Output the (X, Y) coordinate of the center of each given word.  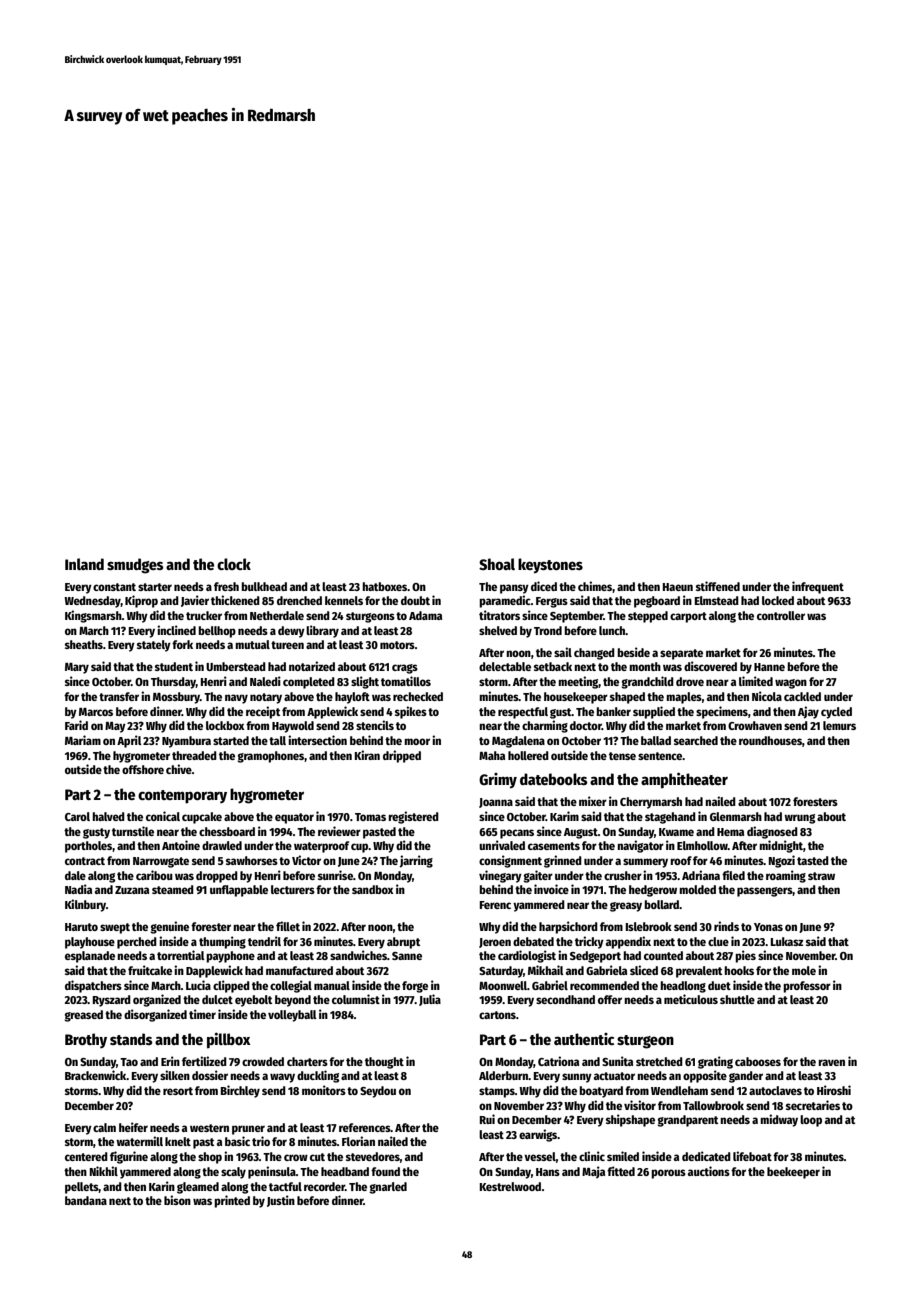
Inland (84, 564)
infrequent (818, 587)
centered (86, 1156)
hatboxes (384, 586)
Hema (730, 832)
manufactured (299, 970)
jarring (416, 861)
